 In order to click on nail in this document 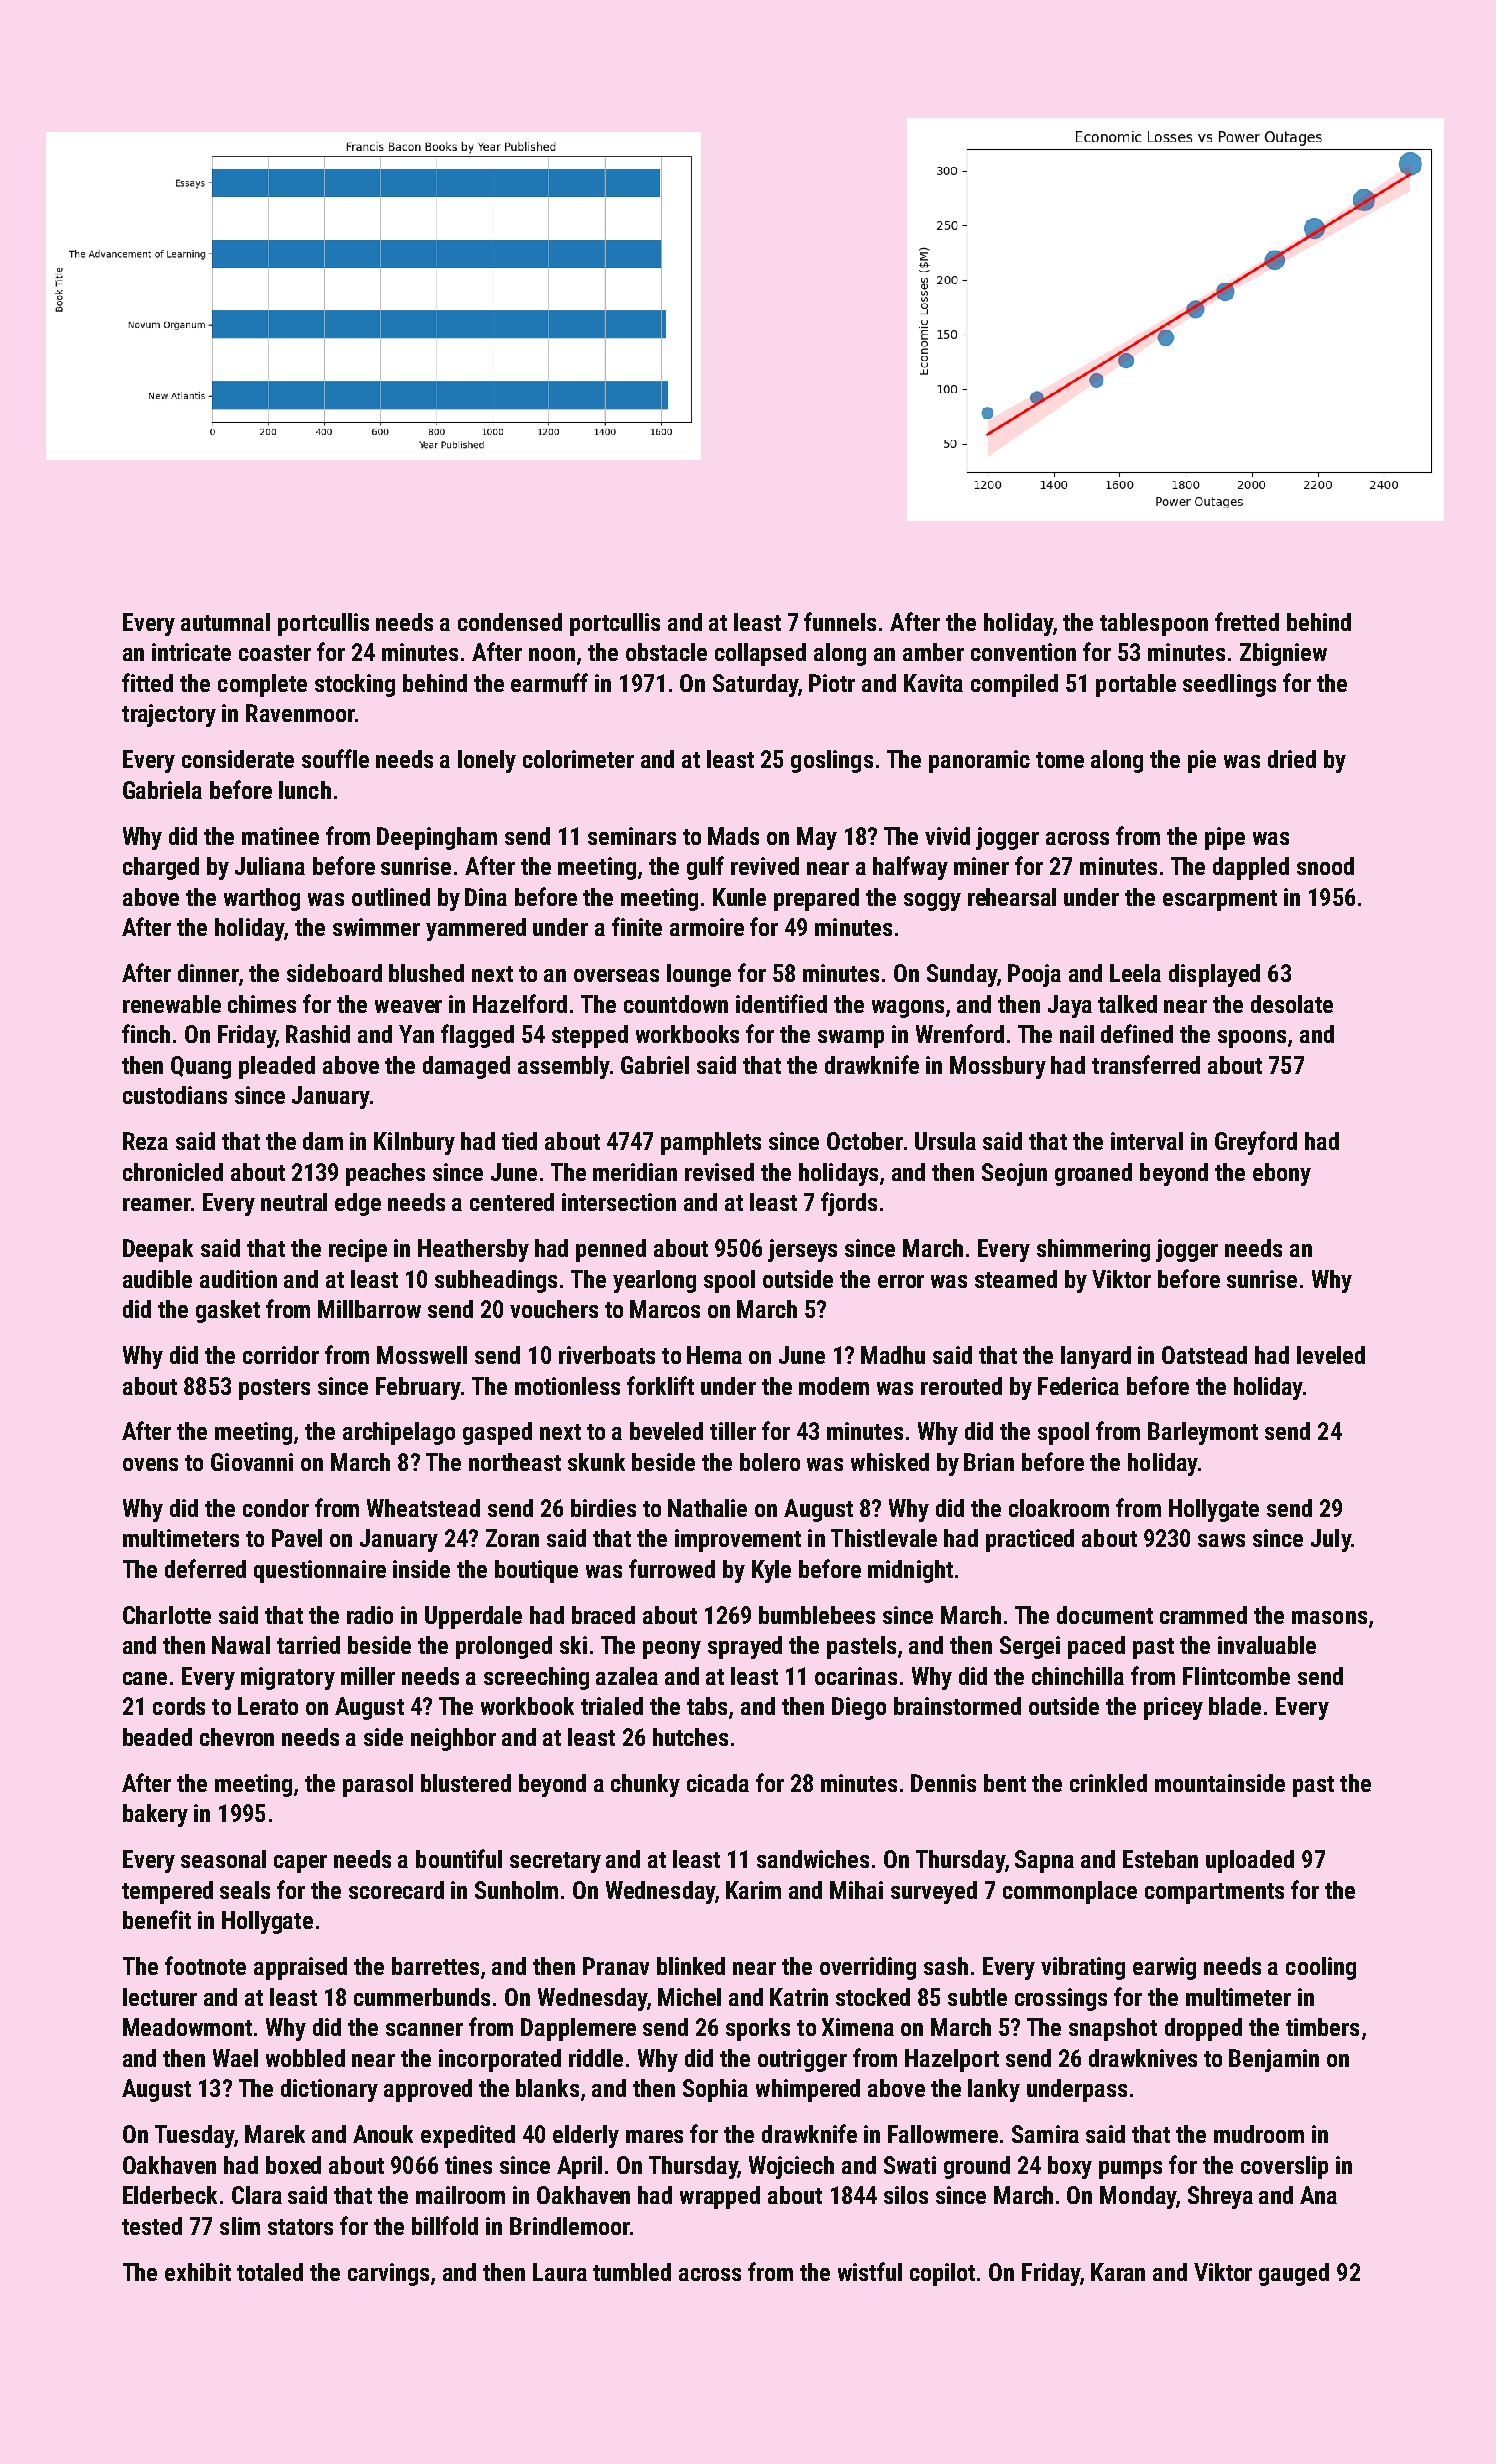, I will do `click(1077, 1034)`.
